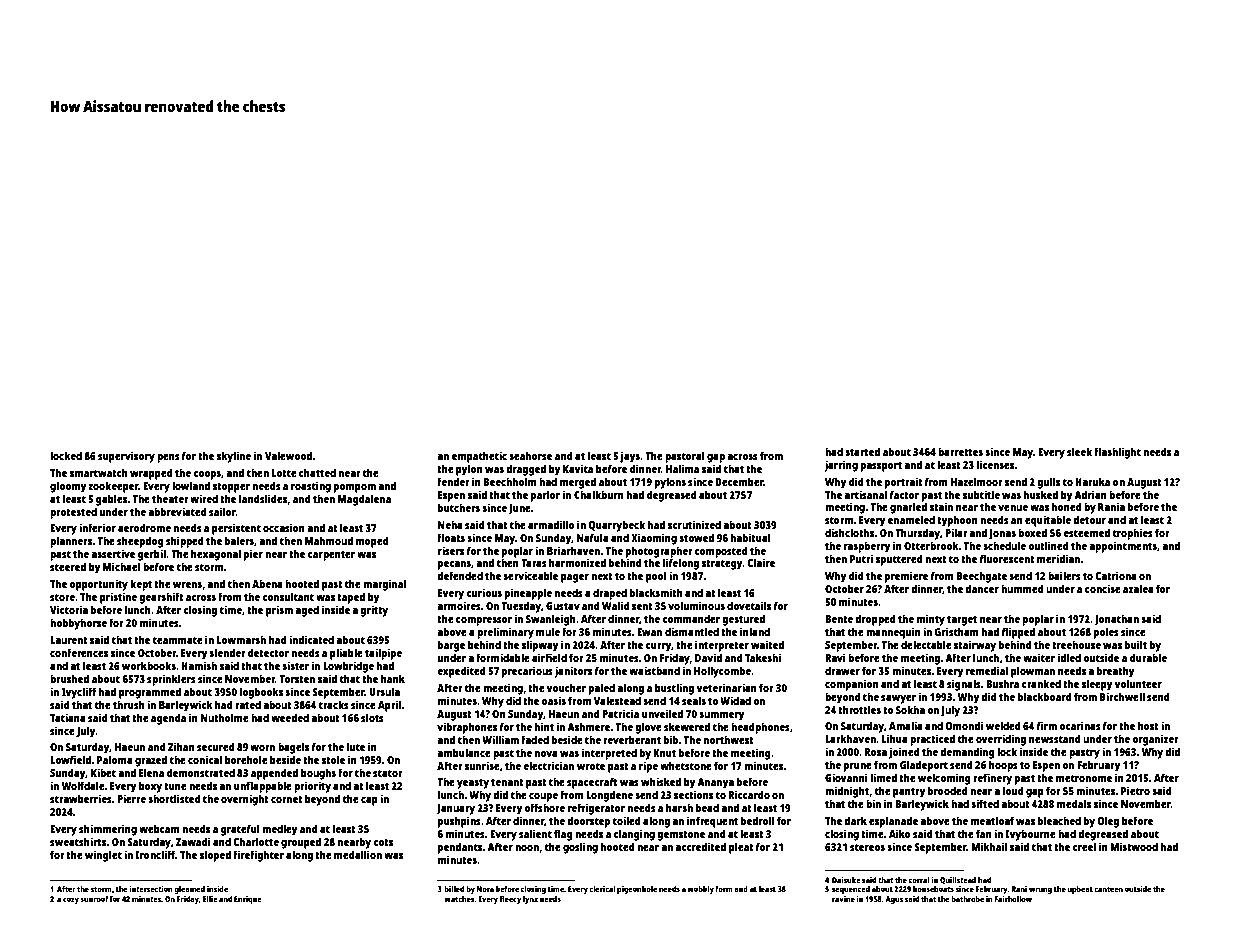  What do you see at coordinates (68, 487) in the document?
I see `gloomy` at bounding box center [68, 487].
